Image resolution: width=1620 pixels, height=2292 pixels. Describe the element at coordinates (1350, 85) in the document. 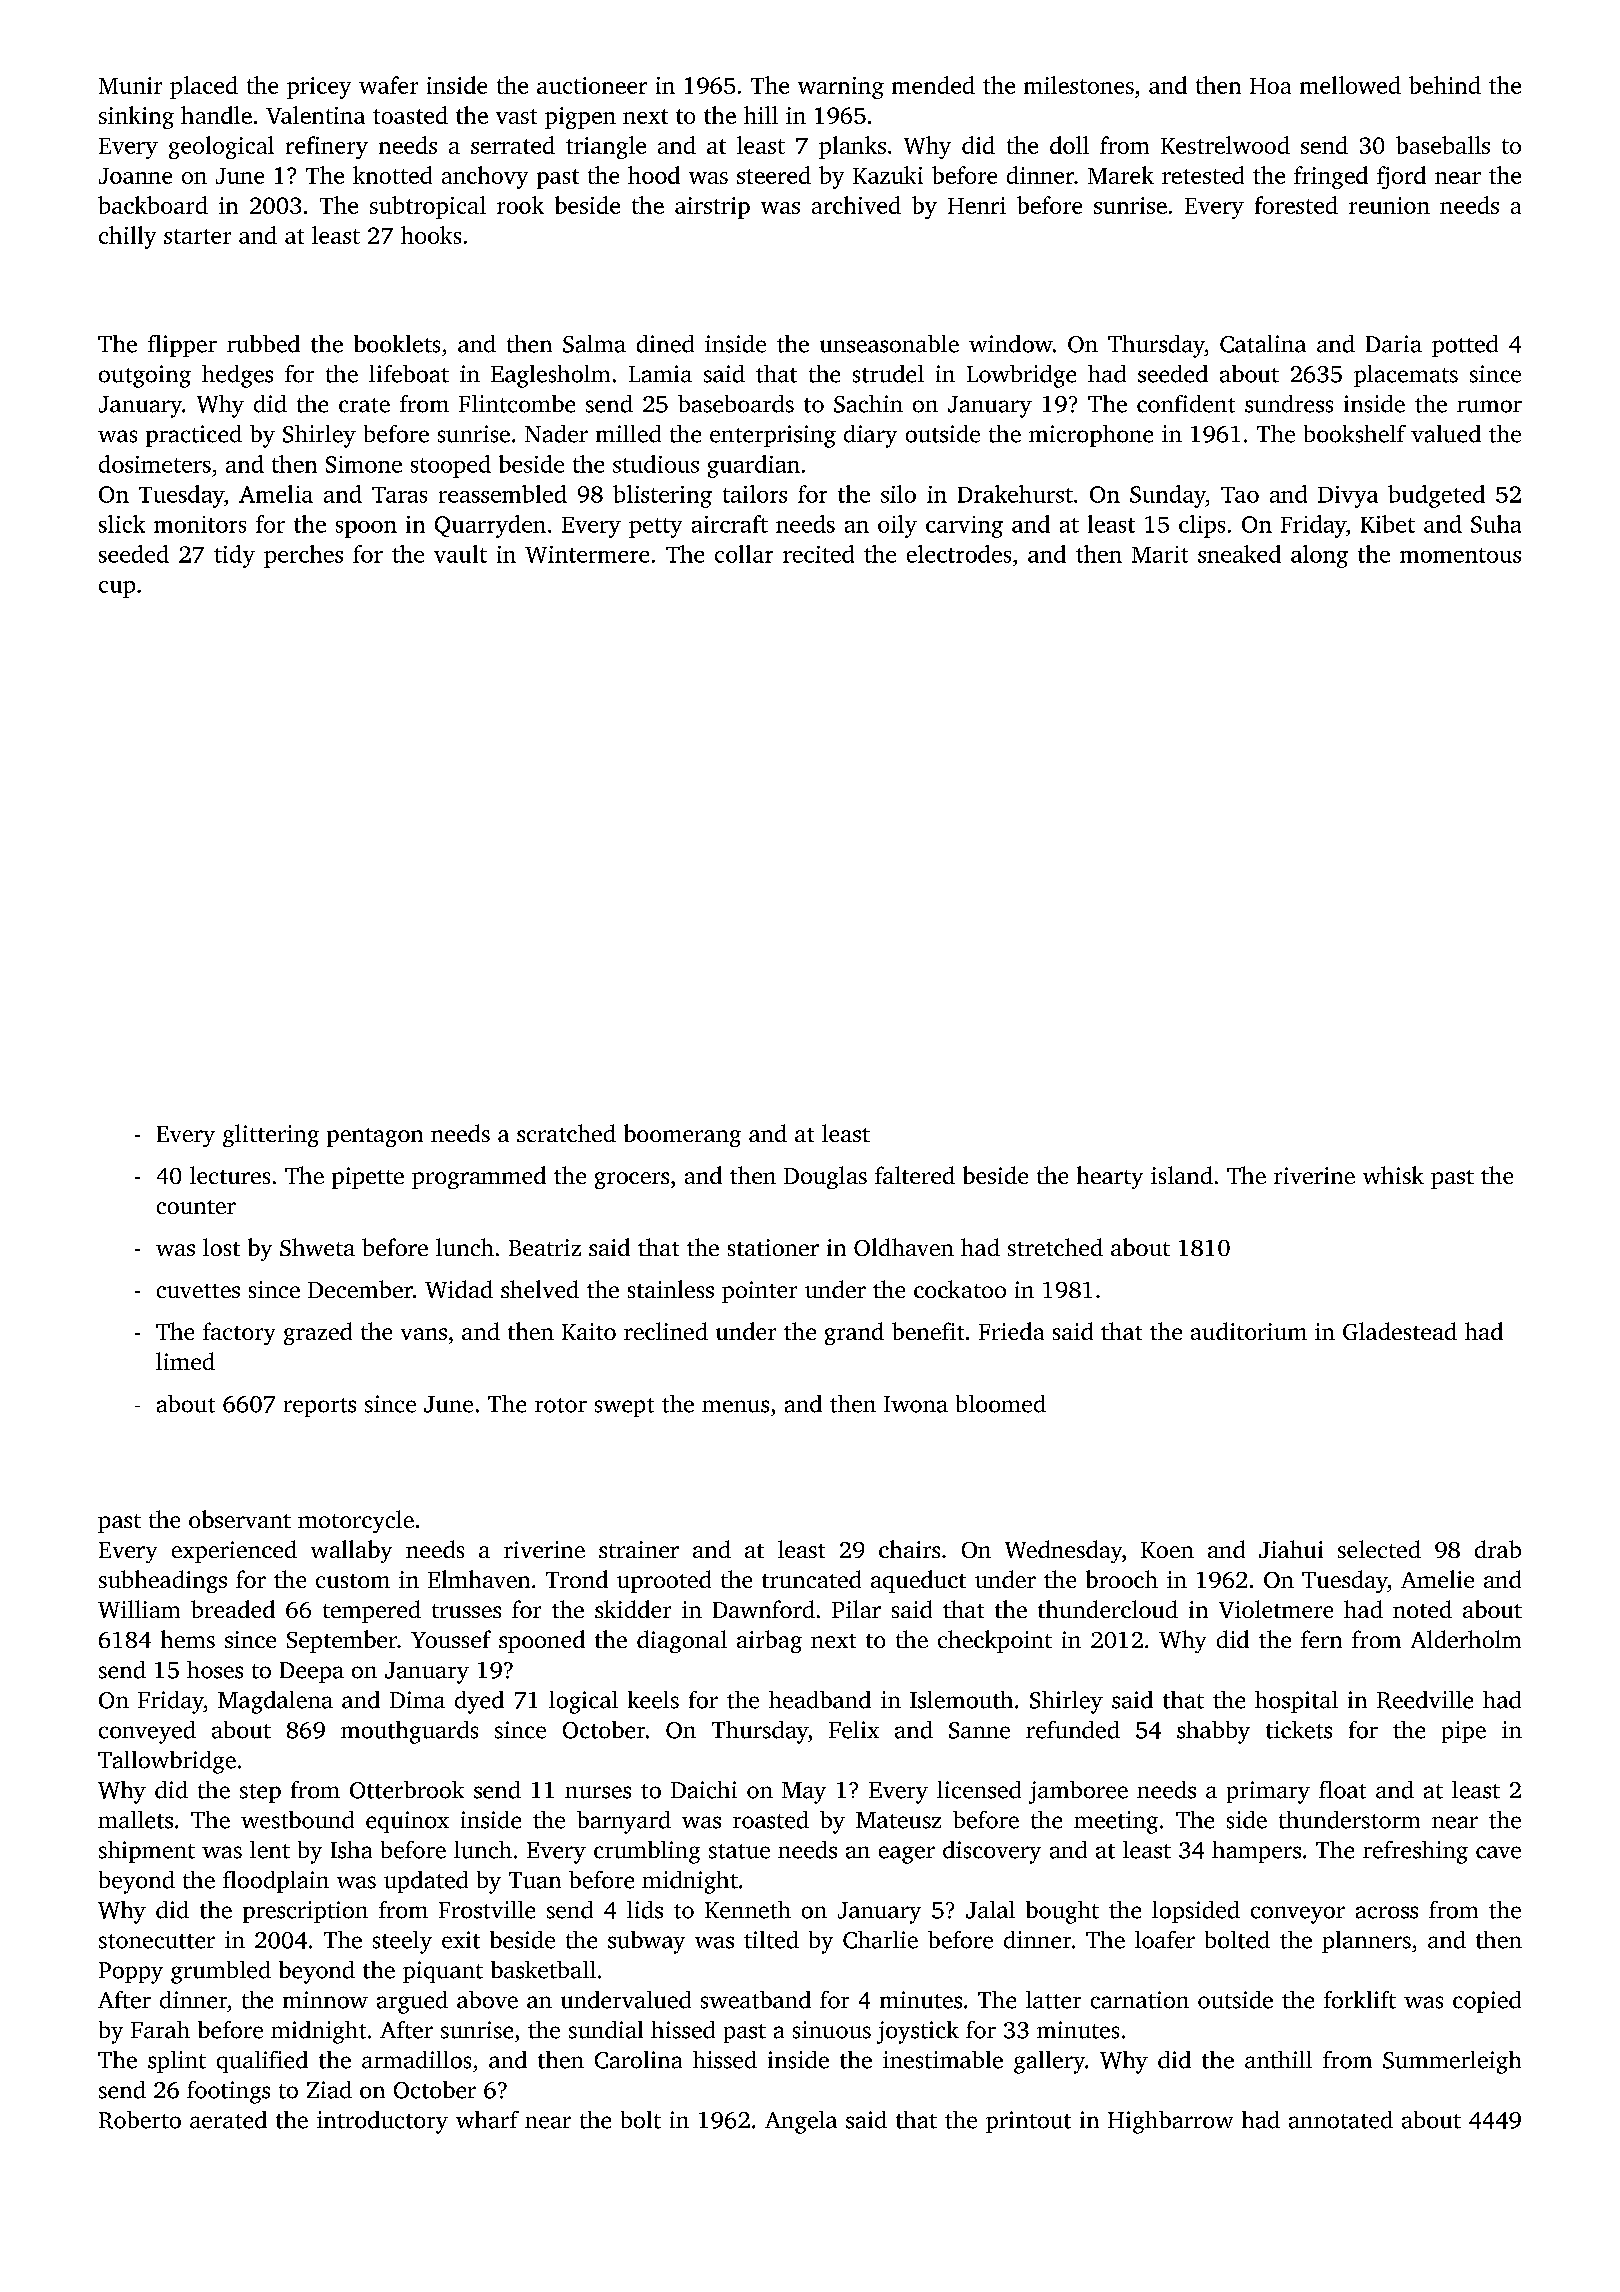

I see `mellowed` at that location.
